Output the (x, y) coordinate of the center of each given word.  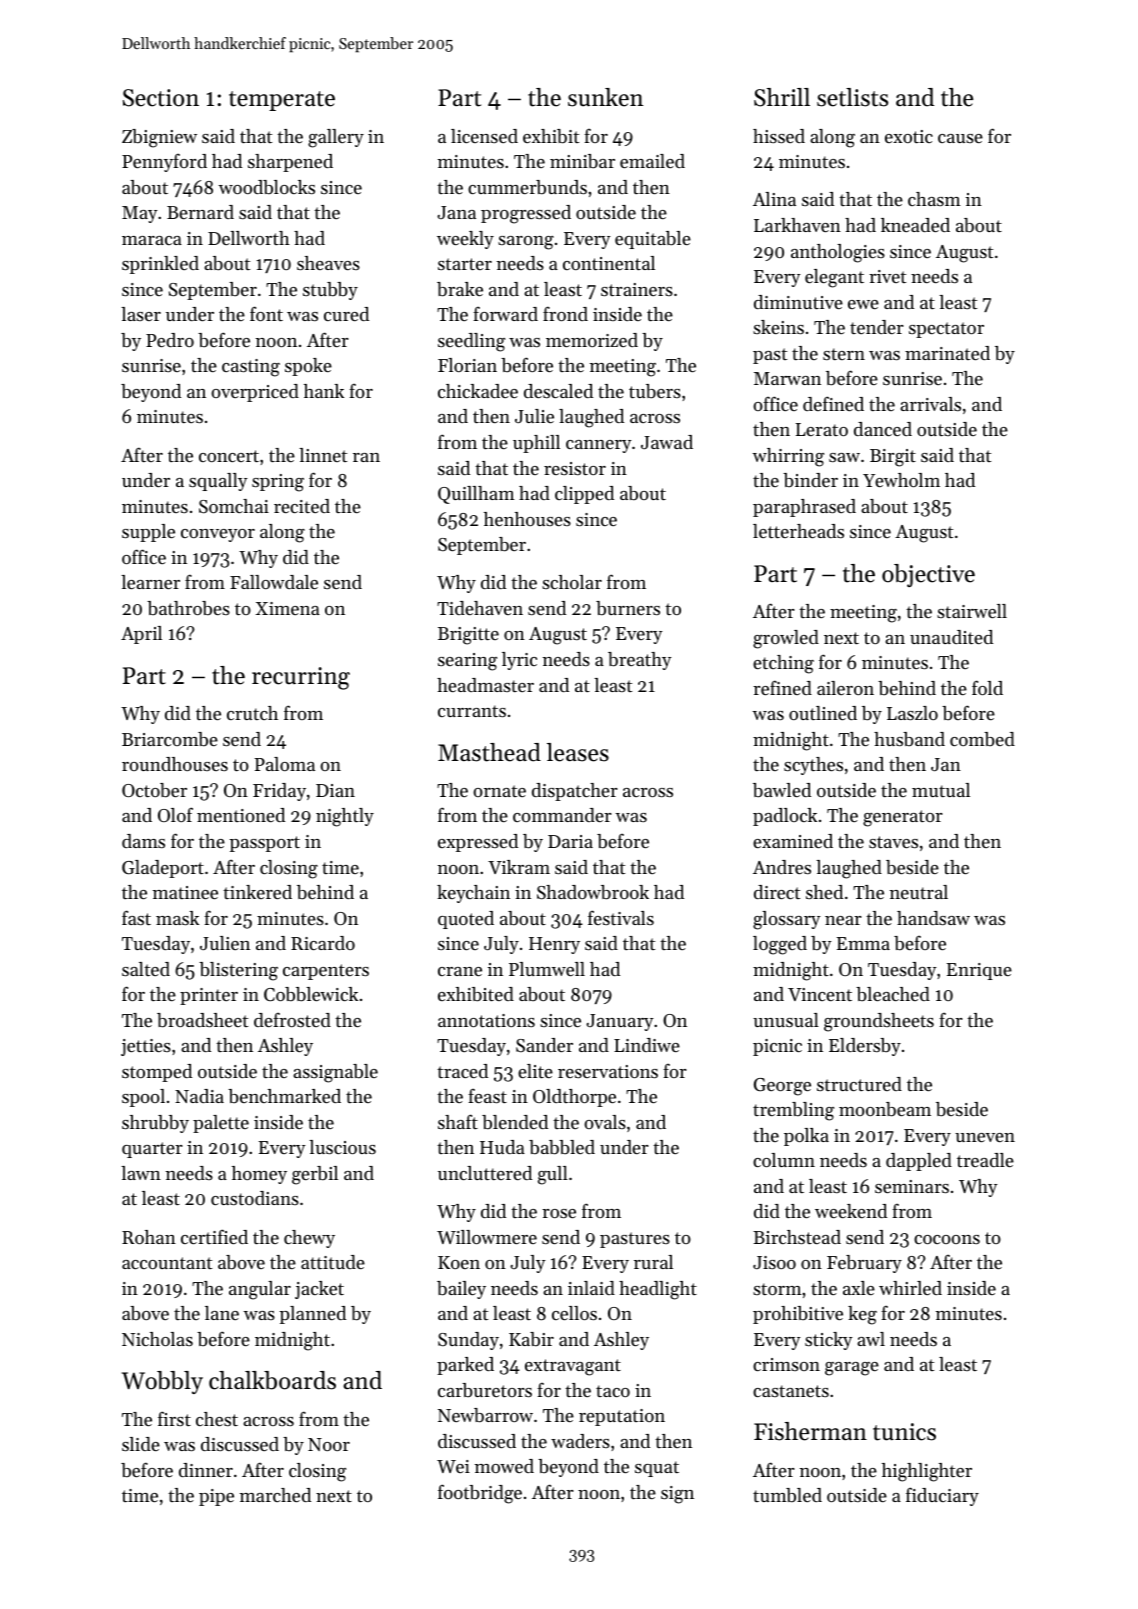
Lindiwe (647, 1045)
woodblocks (266, 187)
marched (275, 1495)
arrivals (930, 404)
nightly (345, 817)
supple (148, 533)
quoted (466, 920)
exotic (909, 136)
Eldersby (865, 1047)
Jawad (667, 442)
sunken (605, 97)
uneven (985, 1137)
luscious (342, 1147)
